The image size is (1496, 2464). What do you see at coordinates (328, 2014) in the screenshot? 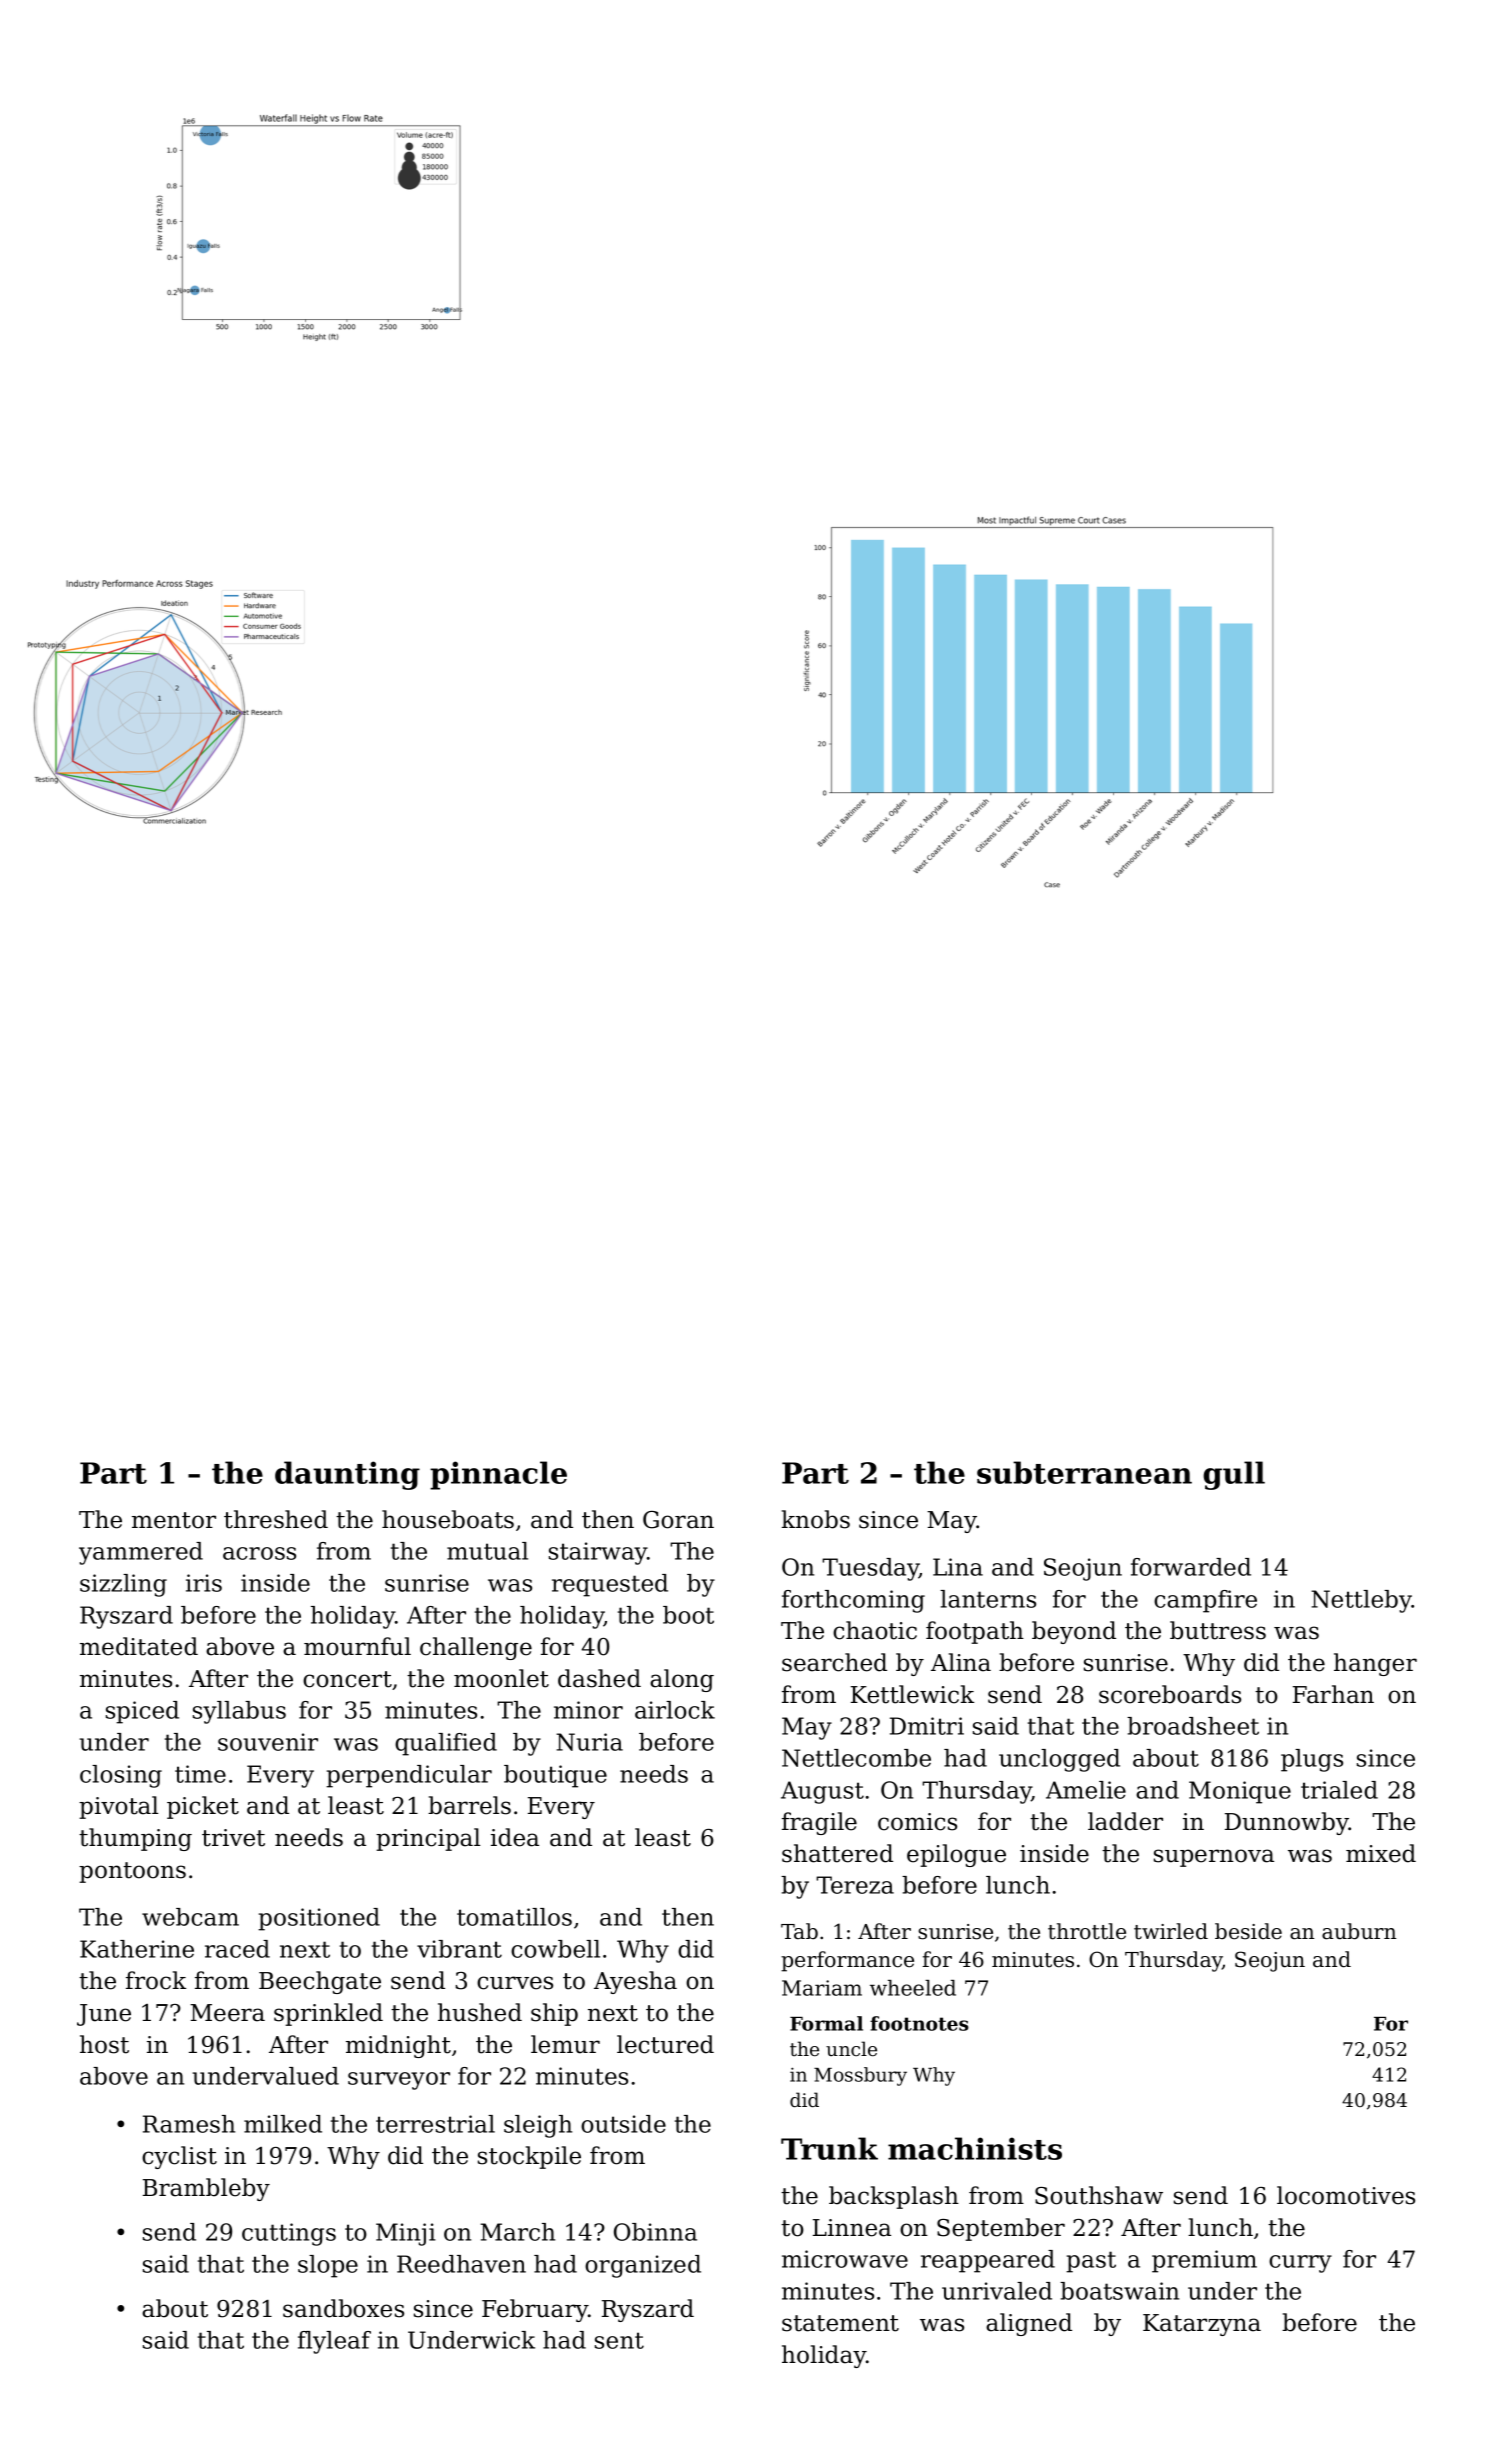
I see `sprinkled` at bounding box center [328, 2014].
